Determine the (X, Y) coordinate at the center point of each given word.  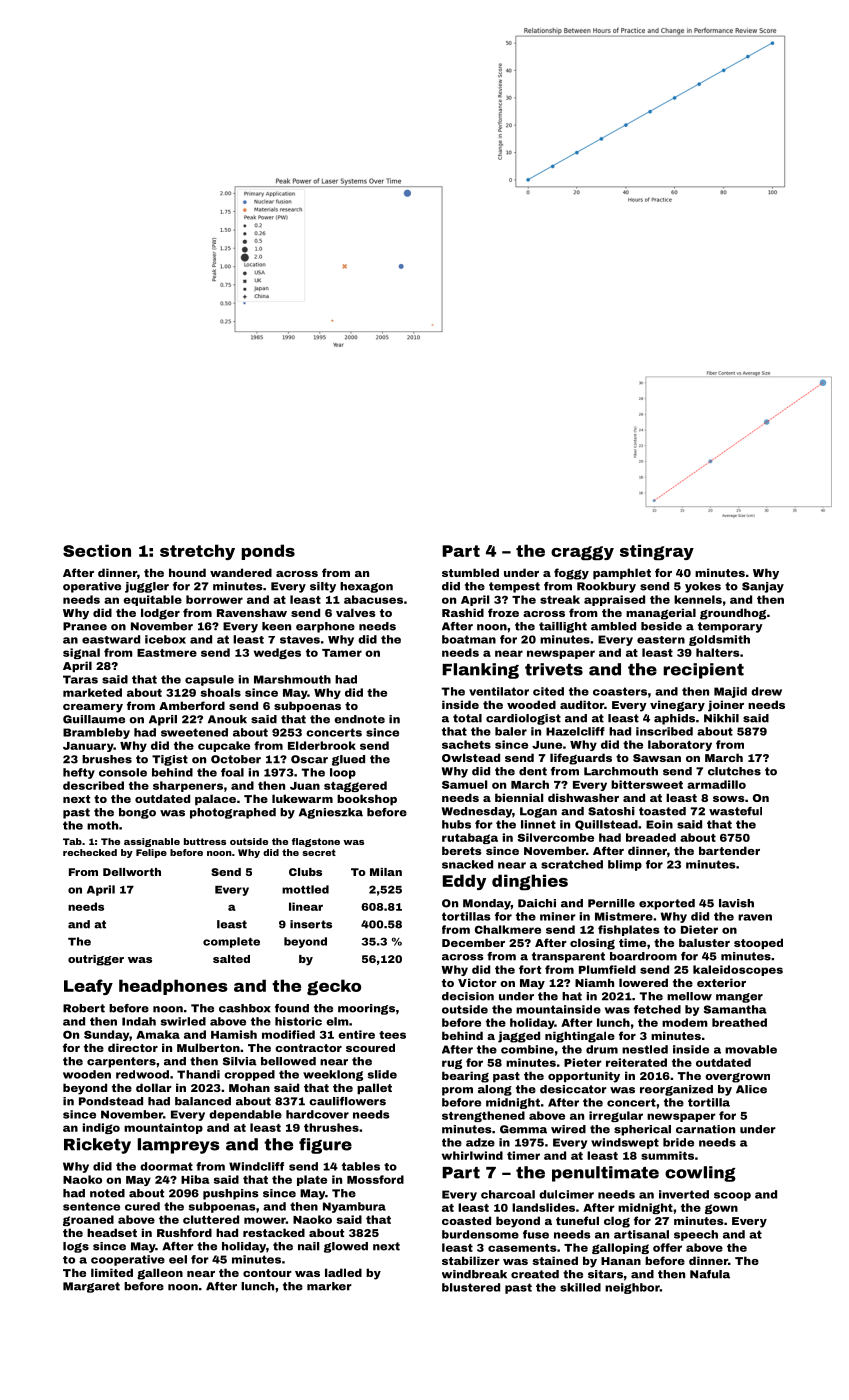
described (93, 785)
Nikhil (721, 718)
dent (533, 771)
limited (112, 1272)
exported (667, 904)
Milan (386, 872)
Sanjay (763, 587)
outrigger (96, 960)
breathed (739, 1022)
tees (392, 1035)
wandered (241, 572)
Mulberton (208, 1047)
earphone (325, 627)
